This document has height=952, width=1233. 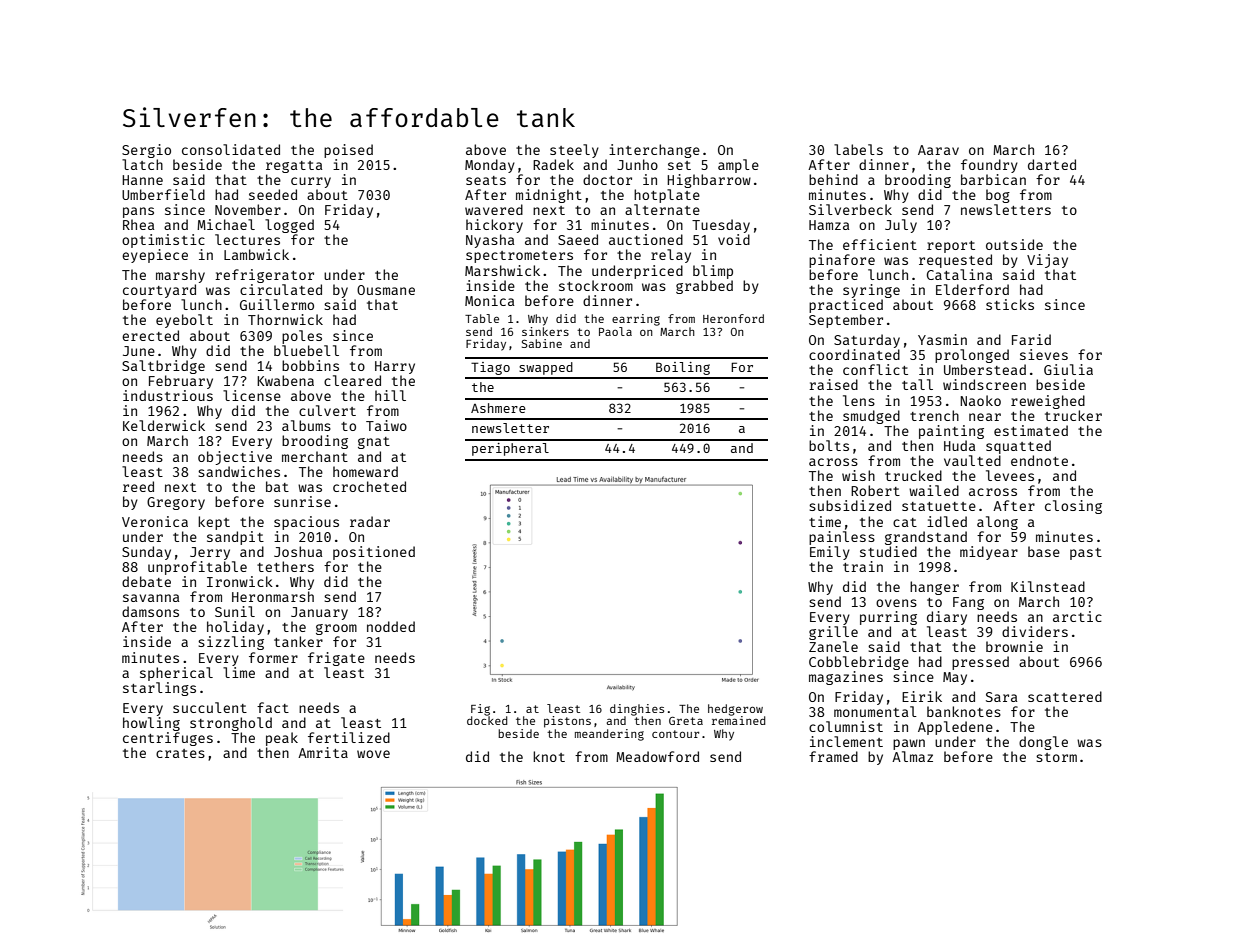 What do you see at coordinates (829, 445) in the document?
I see `bolts` at bounding box center [829, 445].
